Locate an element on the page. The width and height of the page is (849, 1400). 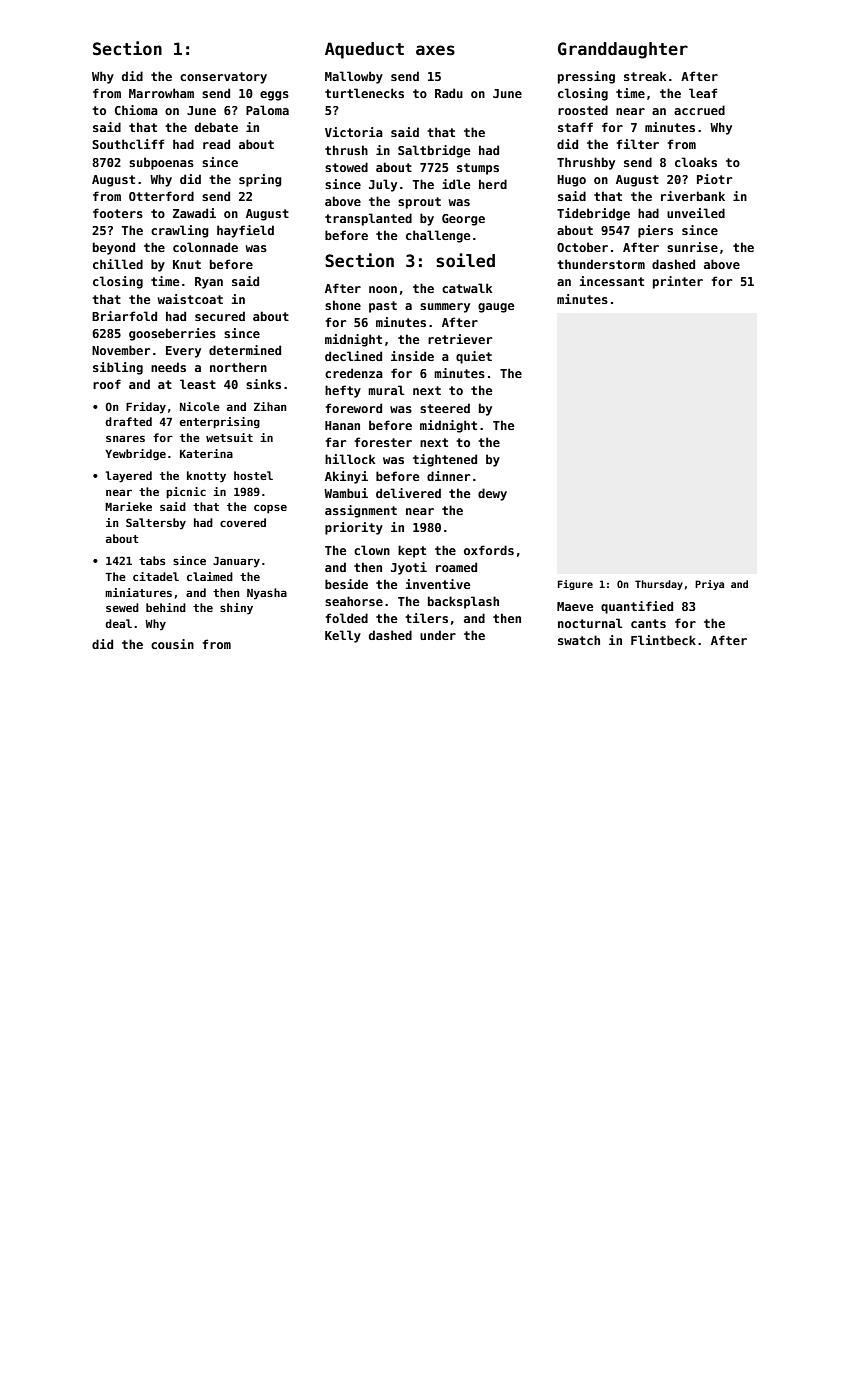
axes is located at coordinates (435, 50).
